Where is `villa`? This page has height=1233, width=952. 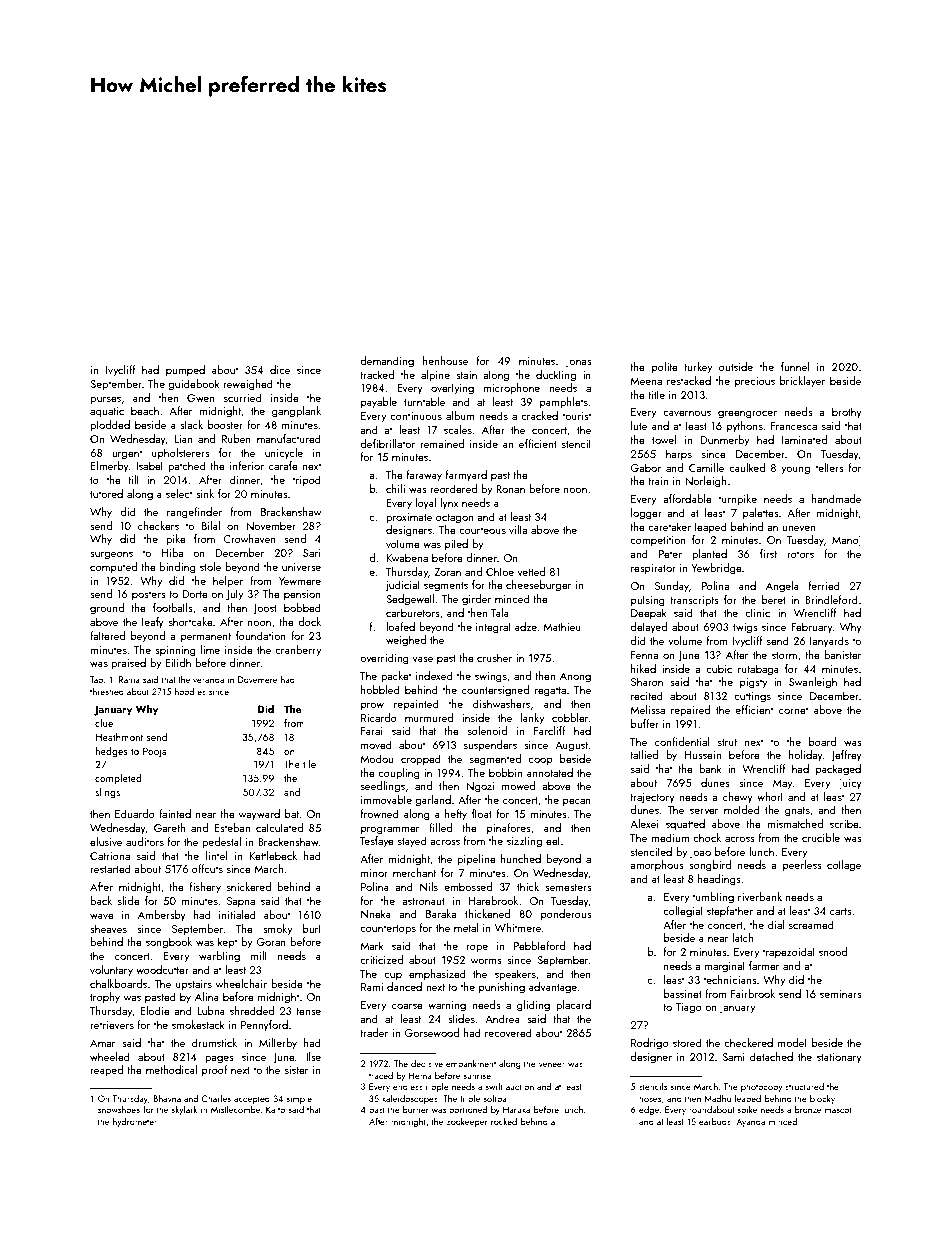
villa is located at coordinates (518, 529).
